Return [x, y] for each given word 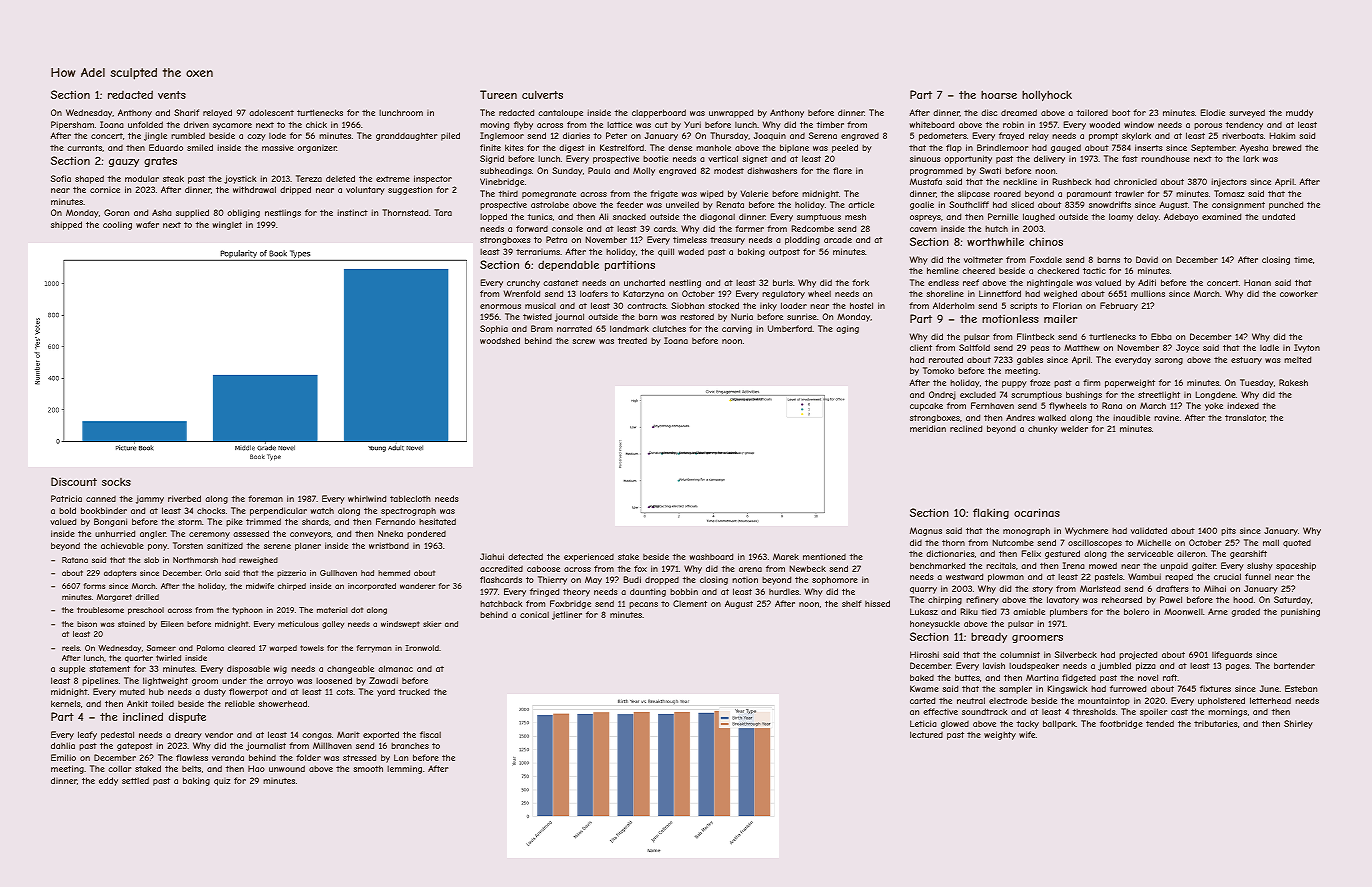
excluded [978, 395]
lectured [926, 734]
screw [583, 341]
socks [116, 482]
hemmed [394, 573]
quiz [222, 782]
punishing [1300, 612]
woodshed [500, 340]
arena [750, 569]
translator [1245, 418]
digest [572, 148]
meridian [928, 428]
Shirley [1298, 724]
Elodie [1212, 112]
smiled [200, 147]
